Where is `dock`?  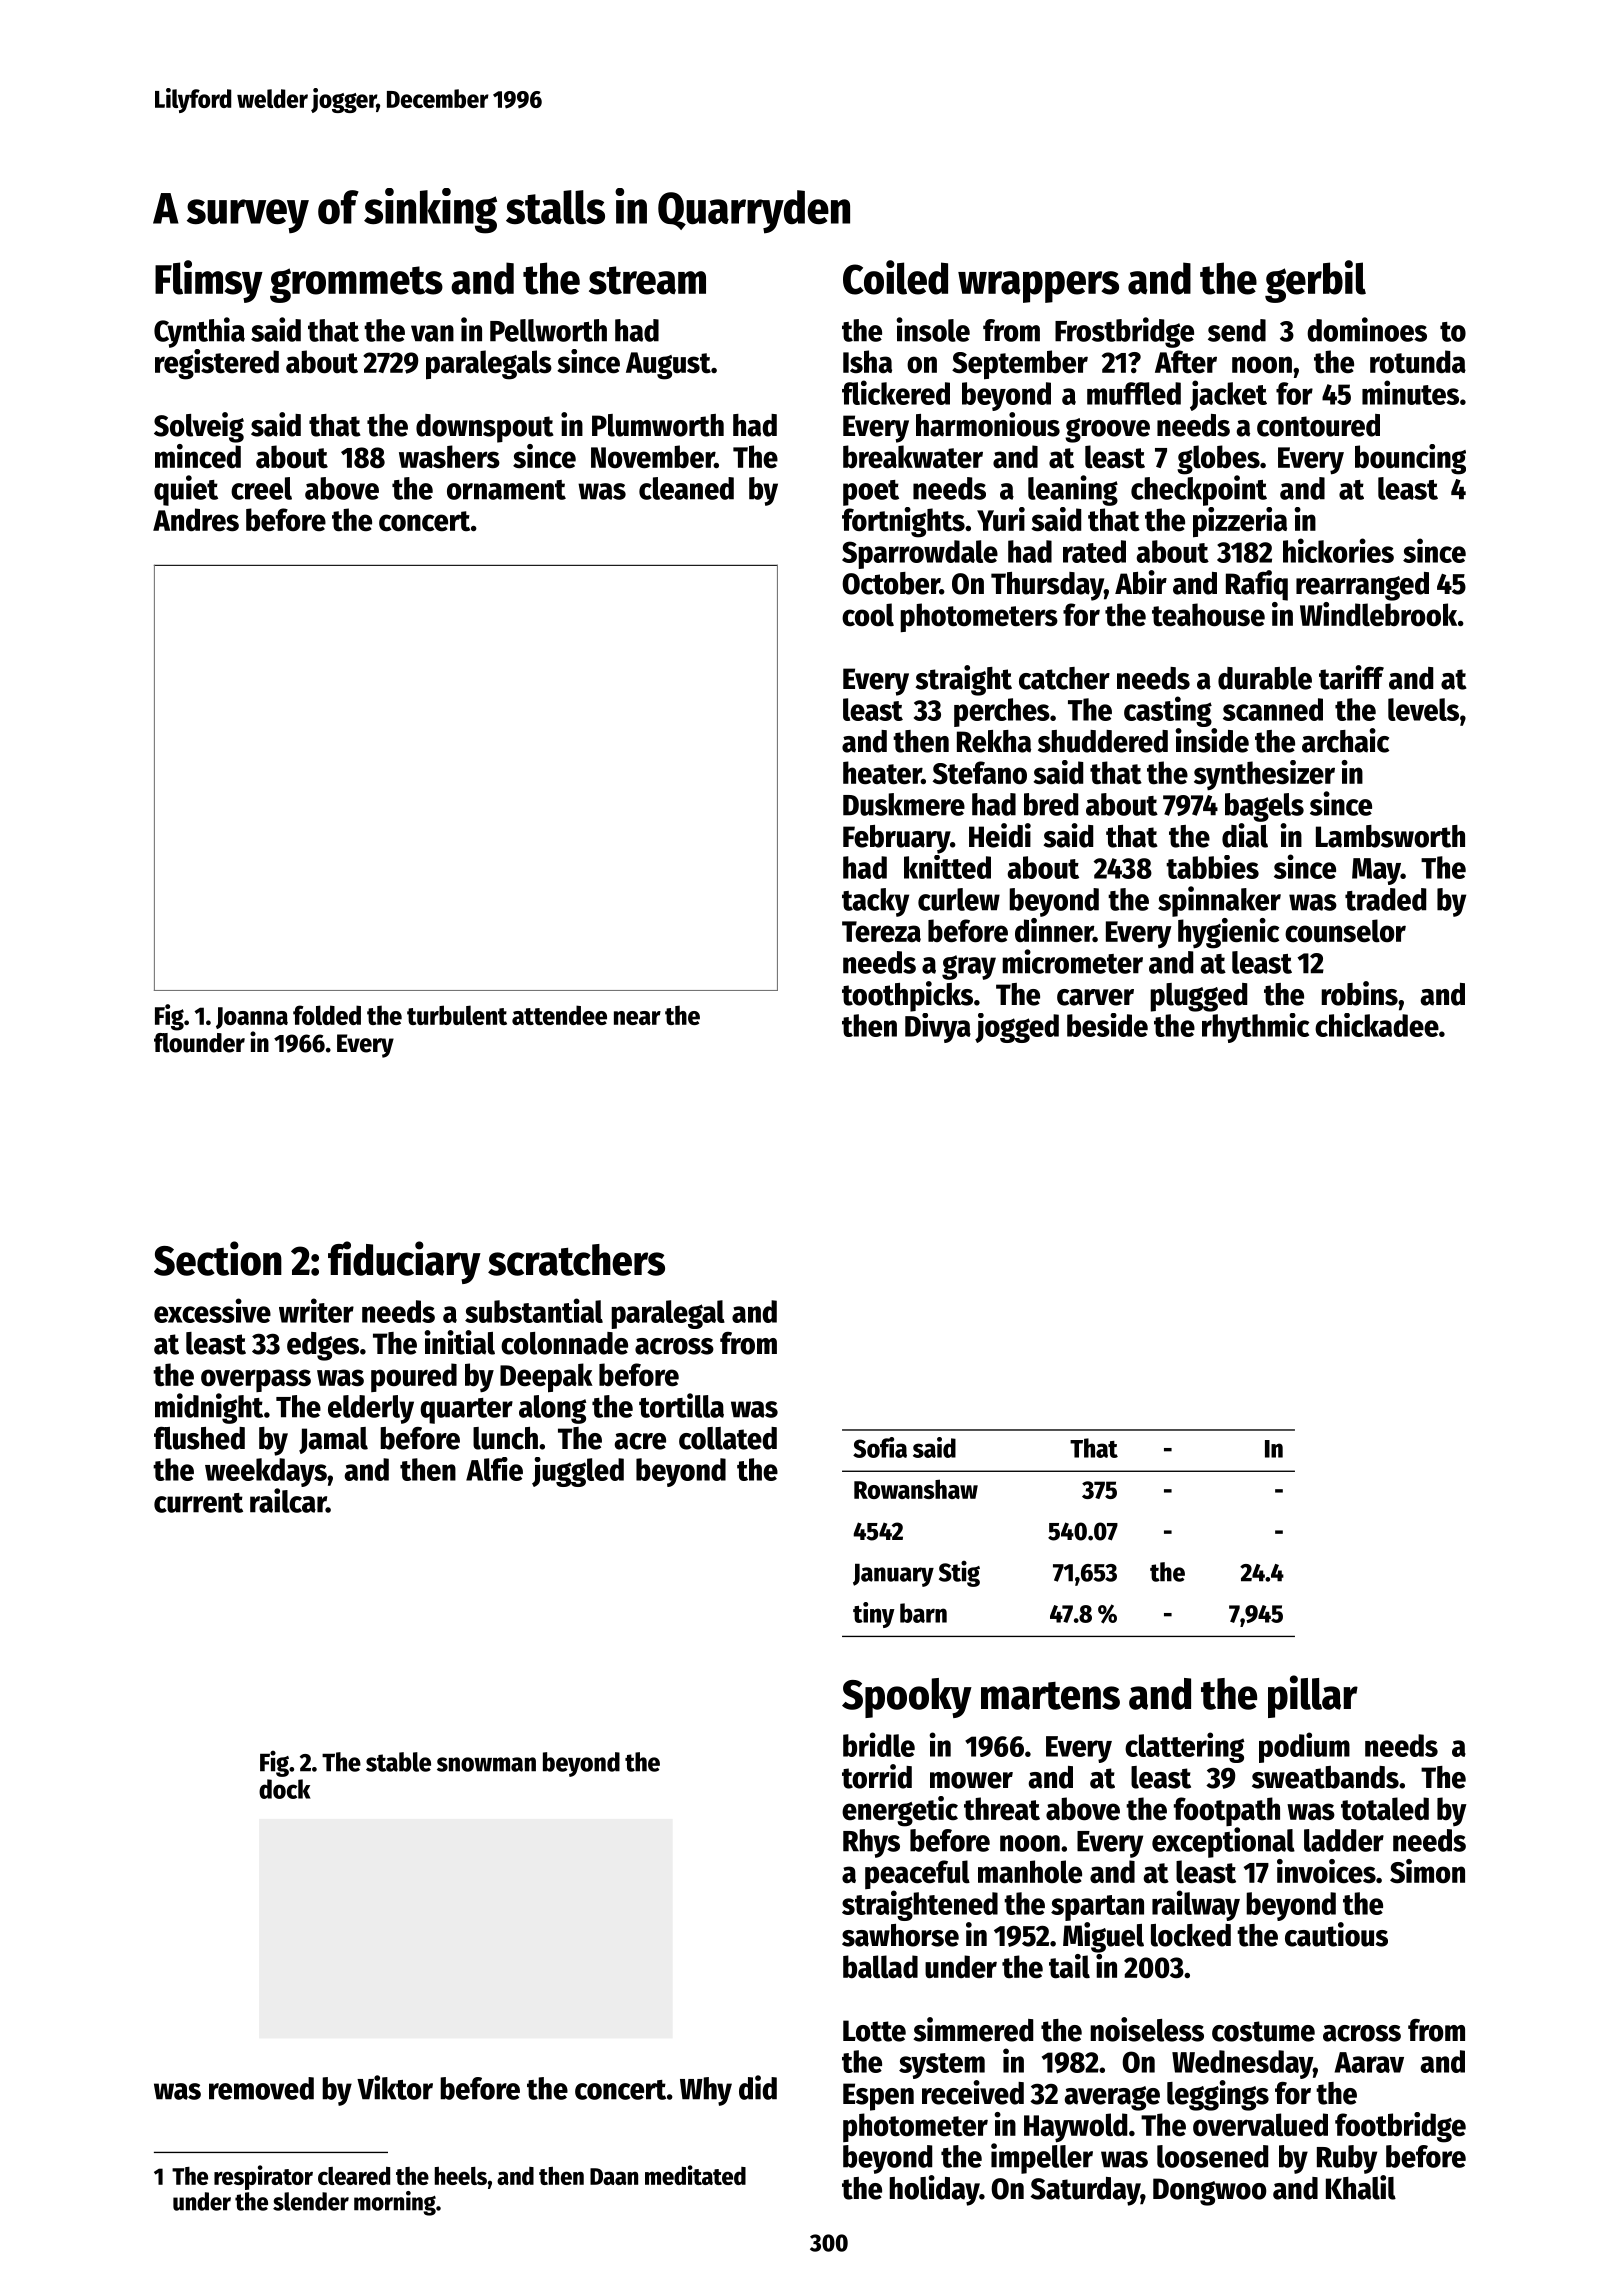 dock is located at coordinates (285, 1789).
